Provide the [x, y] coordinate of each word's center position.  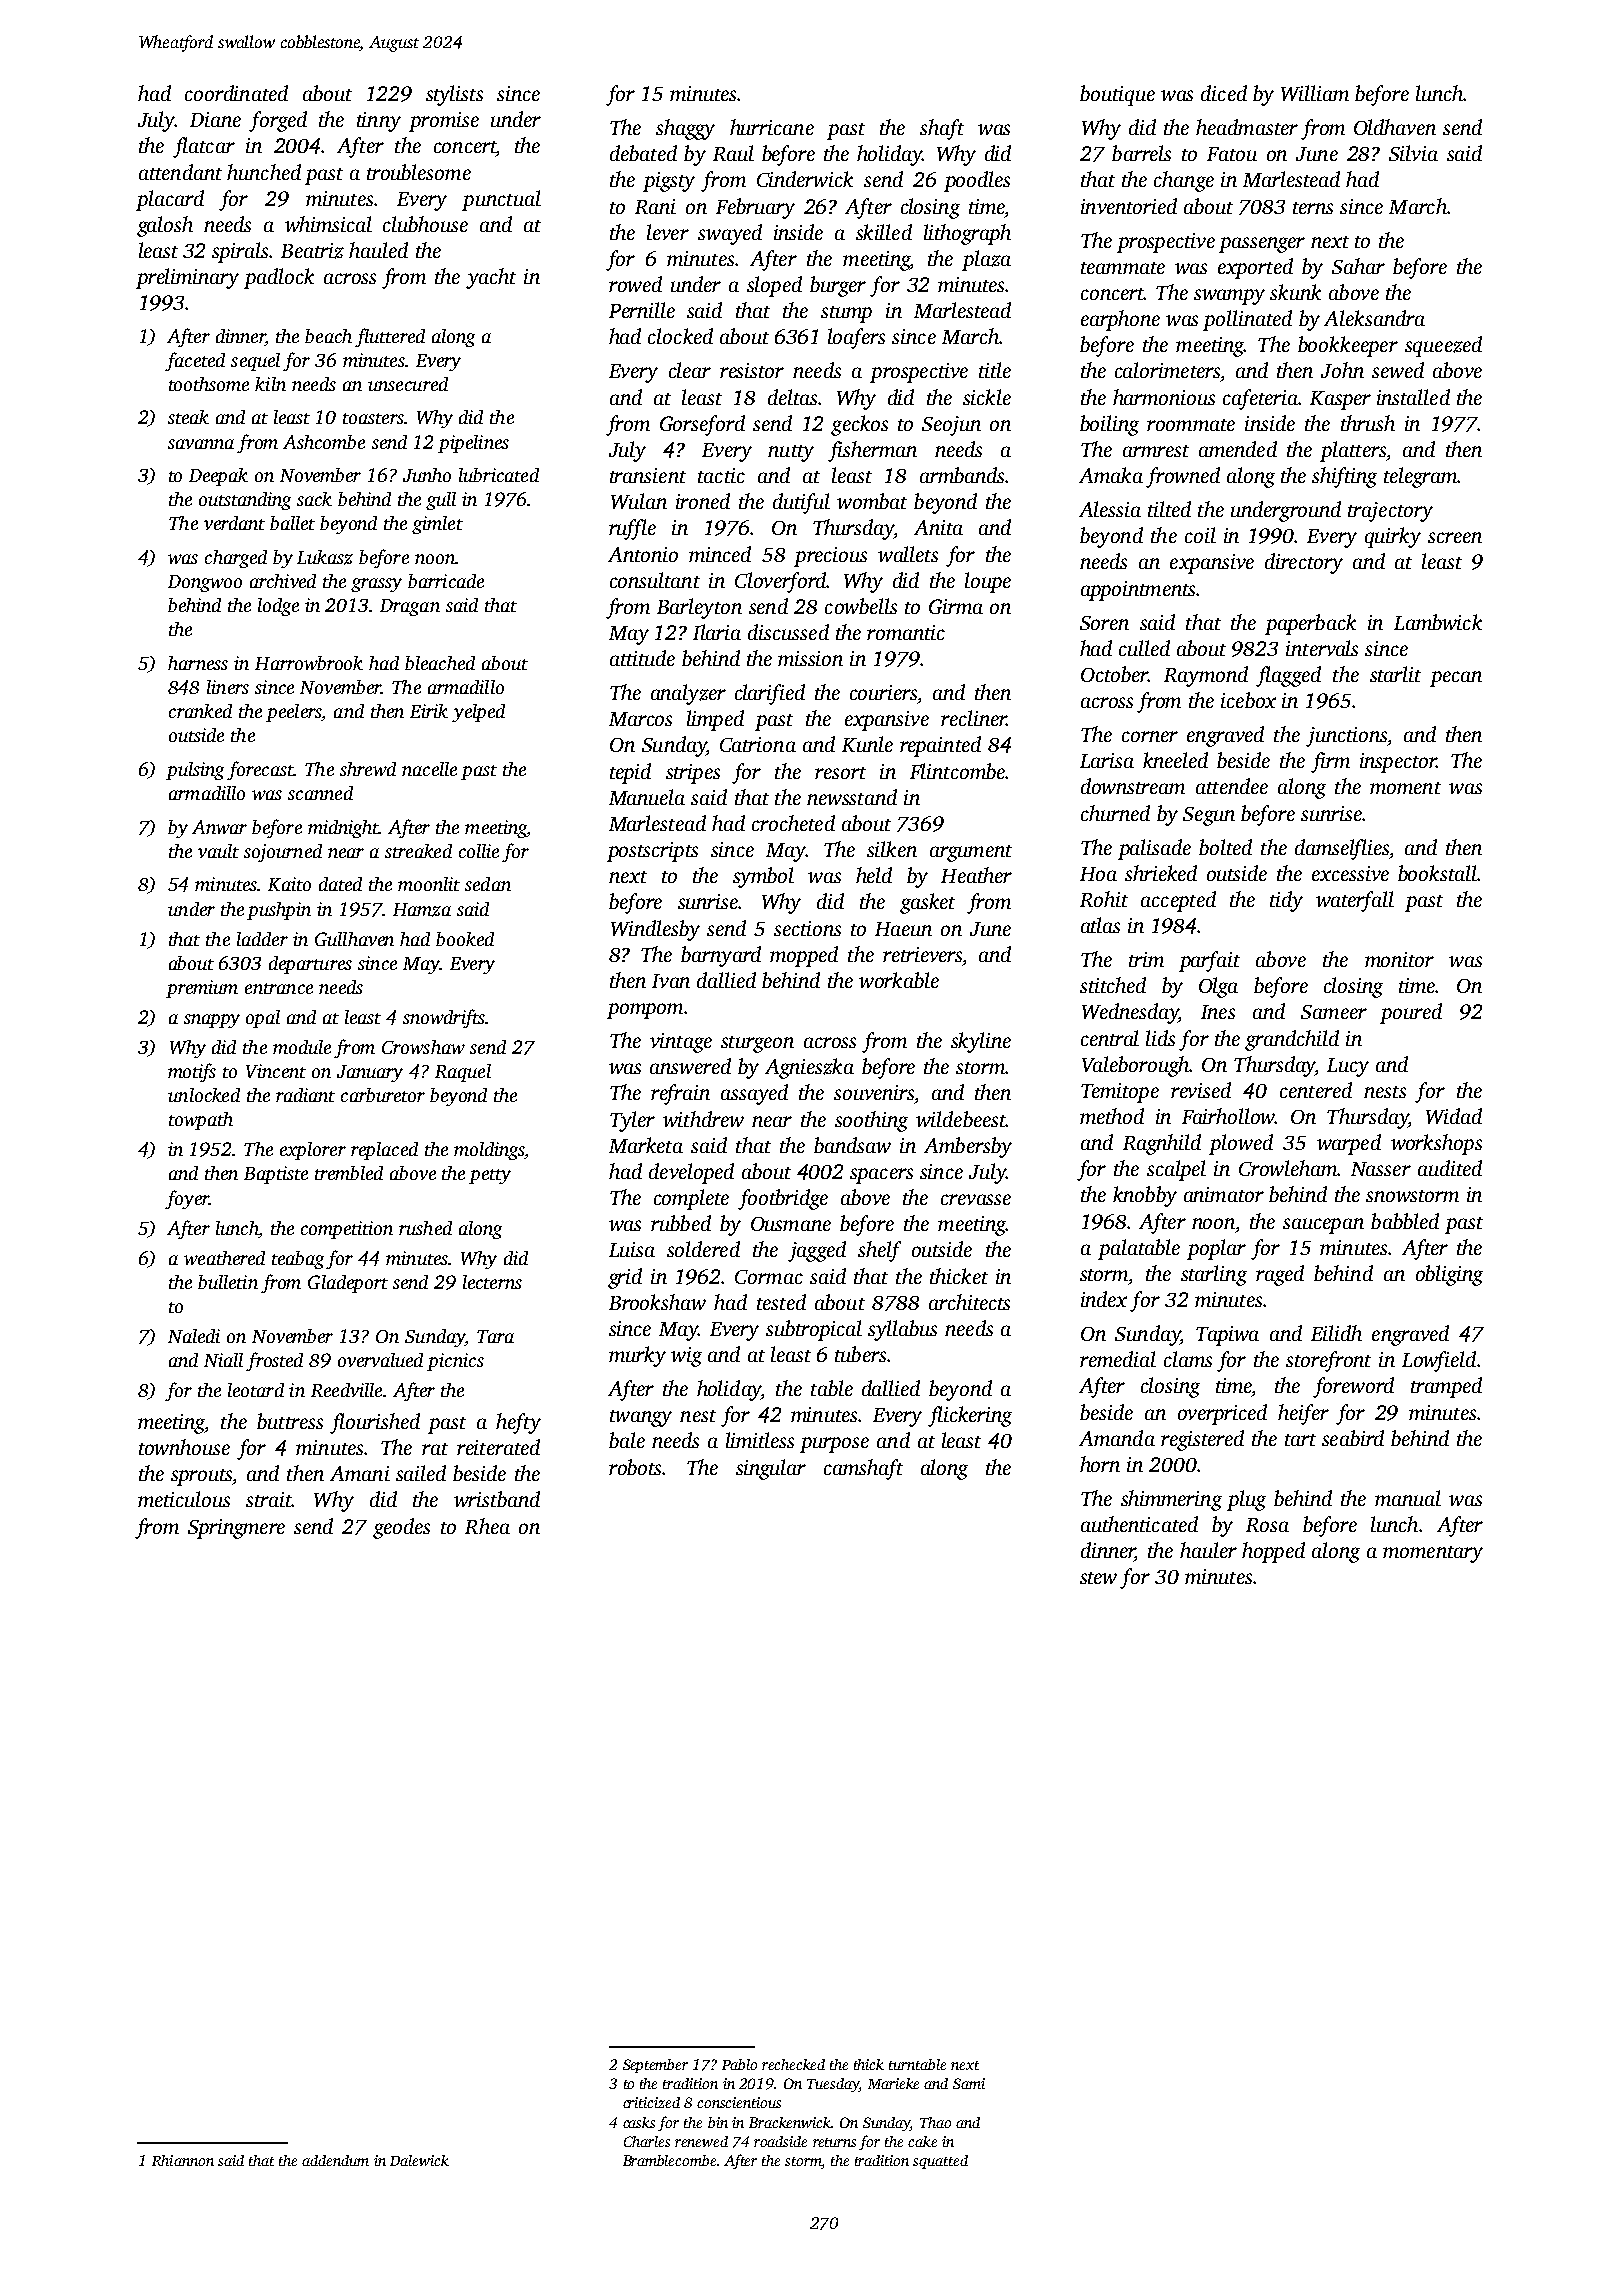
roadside [780, 2141]
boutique [1117, 95]
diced [1224, 93]
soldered [703, 1249]
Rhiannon [183, 2160]
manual [1408, 1498]
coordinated [236, 93]
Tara [495, 1336]
